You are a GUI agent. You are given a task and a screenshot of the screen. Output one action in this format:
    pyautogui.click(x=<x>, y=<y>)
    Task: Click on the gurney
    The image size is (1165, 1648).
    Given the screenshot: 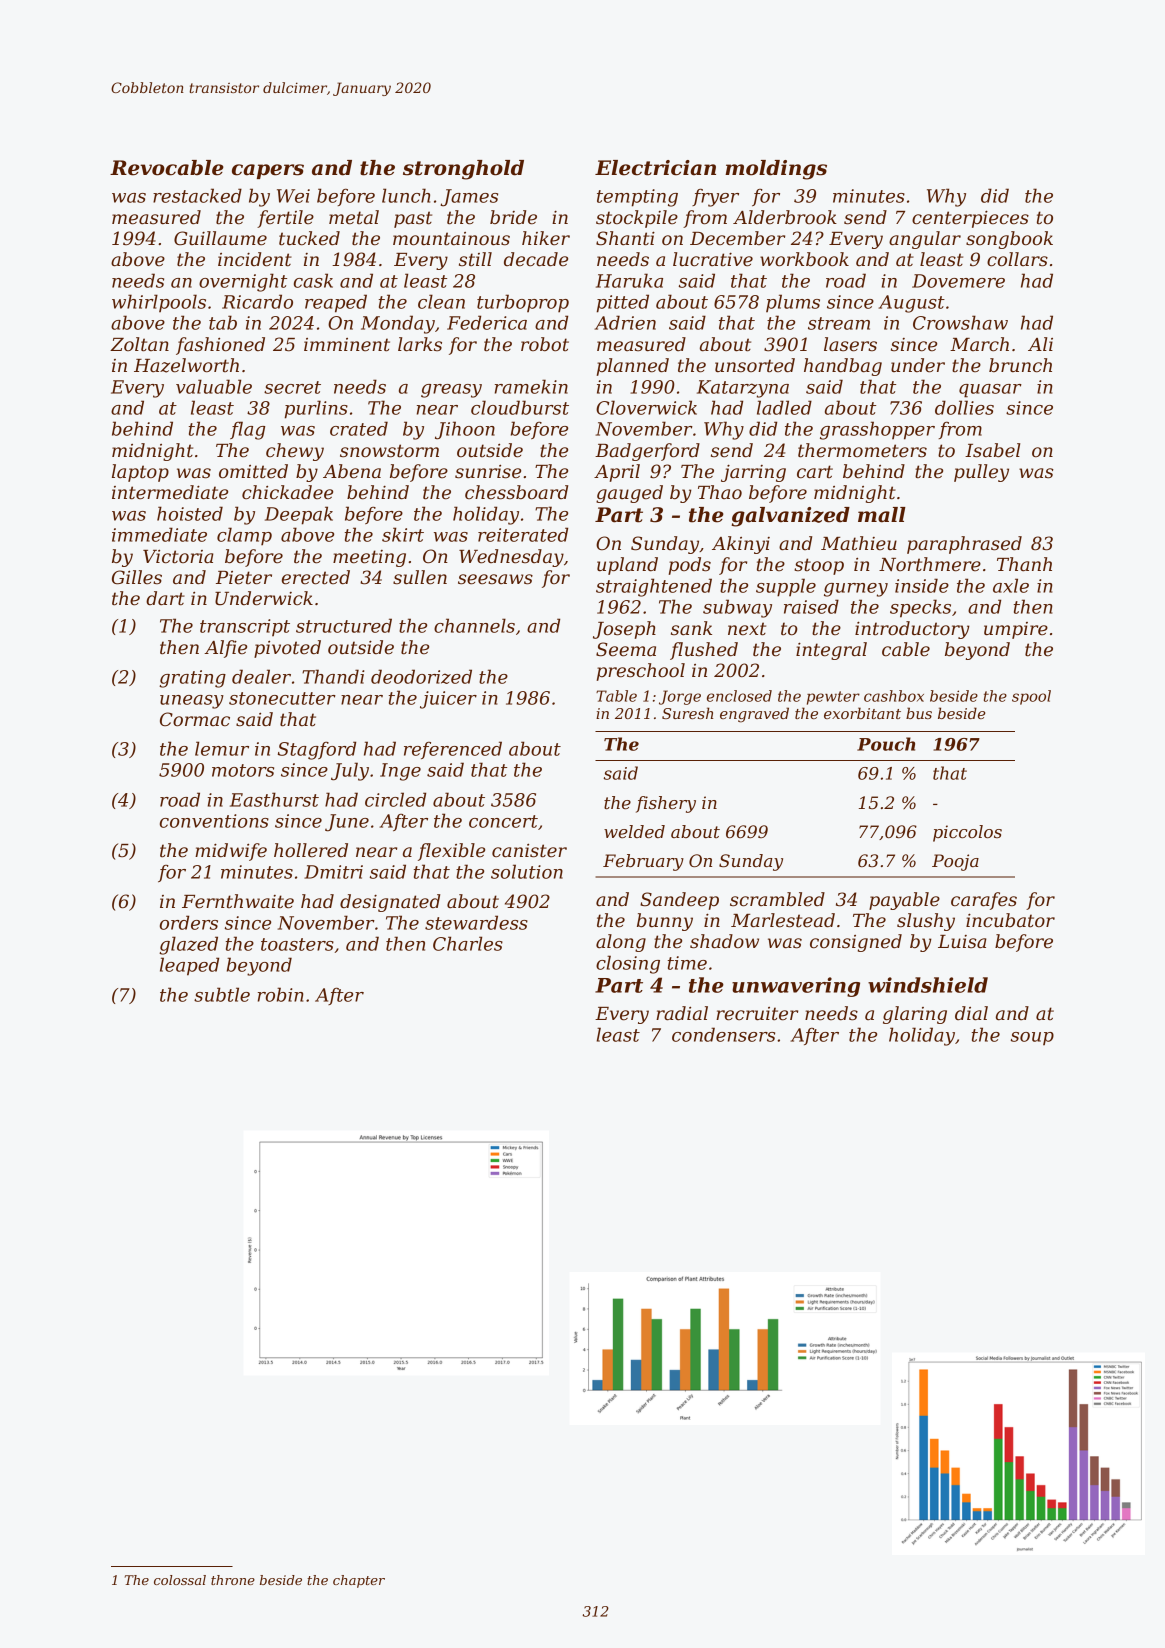 What is the action you would take?
    pyautogui.click(x=856, y=590)
